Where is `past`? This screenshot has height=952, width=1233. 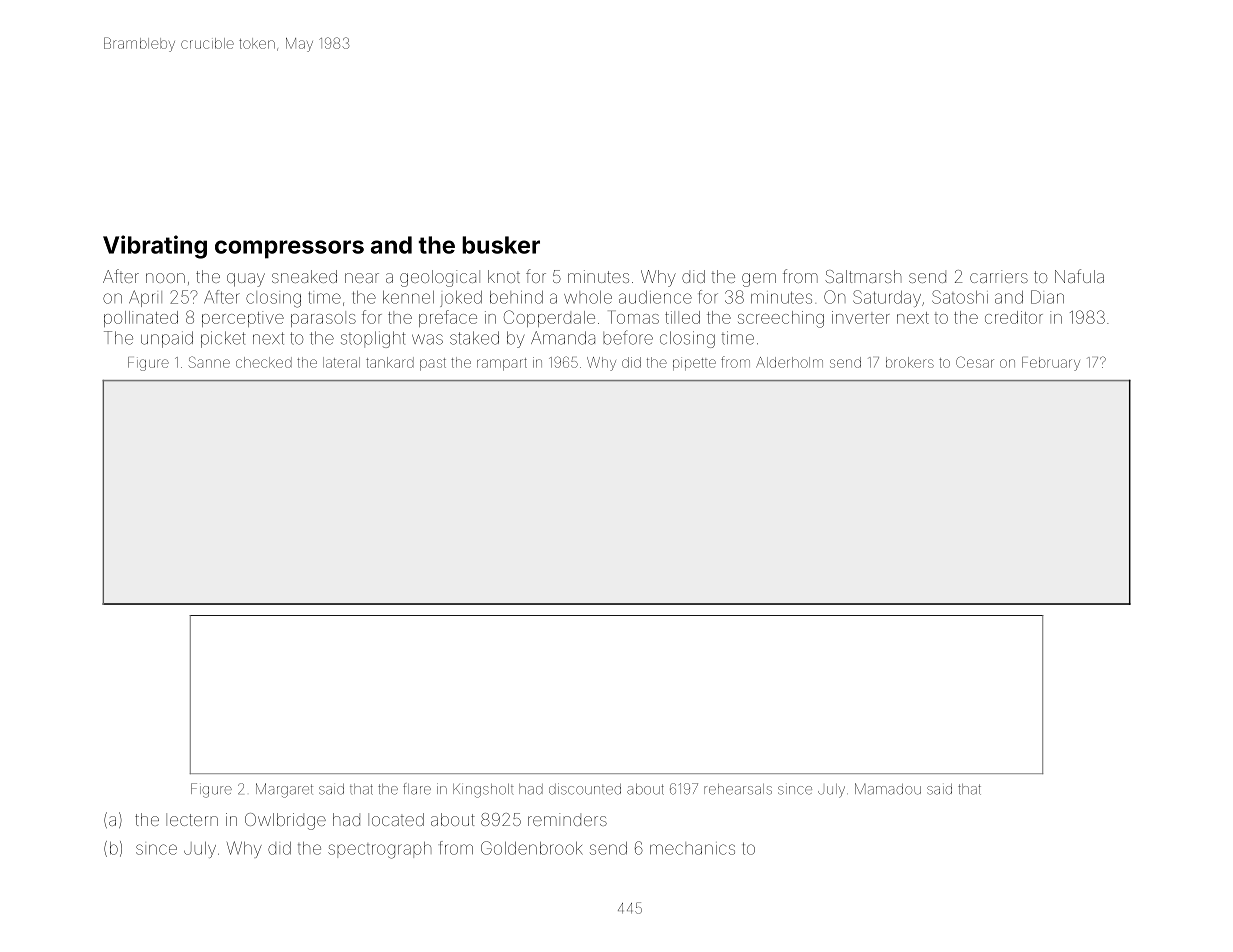
past is located at coordinates (433, 364).
